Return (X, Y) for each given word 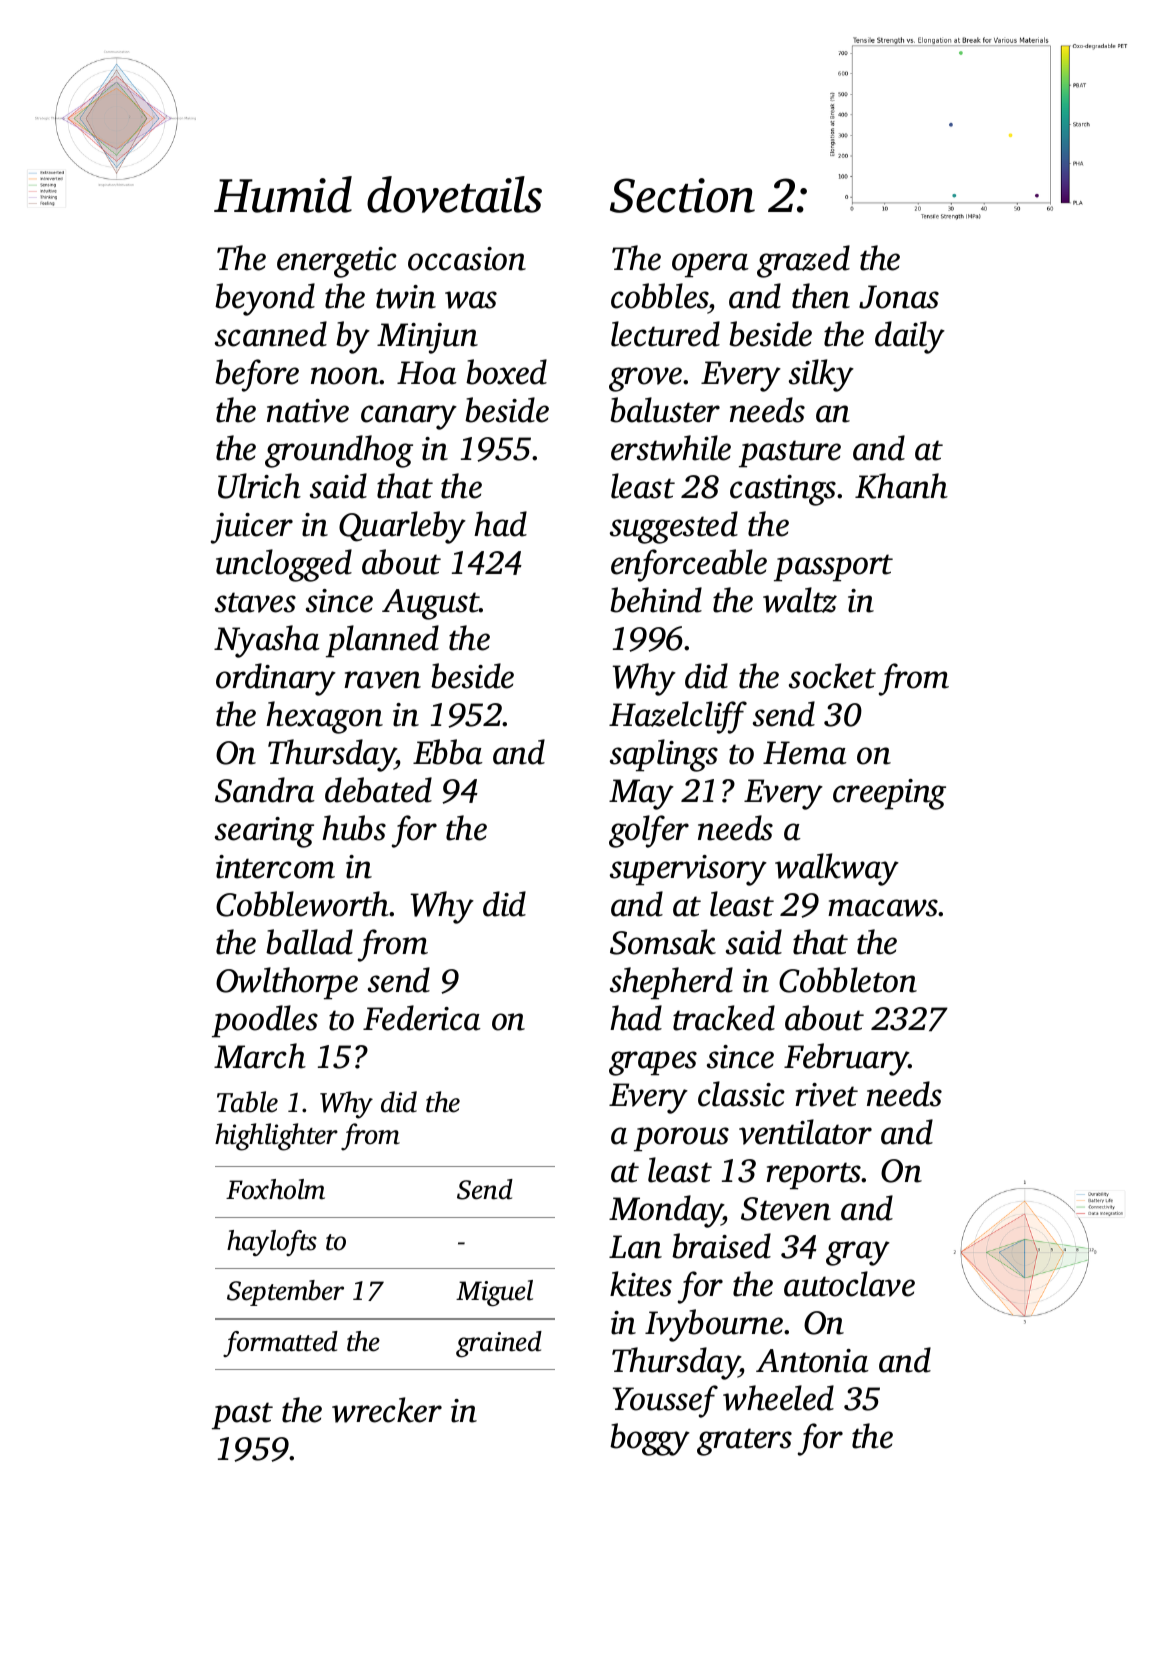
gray (858, 1253)
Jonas (899, 297)
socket (832, 676)
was (471, 300)
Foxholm (275, 1189)
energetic (337, 262)
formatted (280, 1344)
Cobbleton (848, 980)
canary (409, 417)
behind (656, 600)
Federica (422, 1018)
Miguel (494, 1293)
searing (264, 832)
